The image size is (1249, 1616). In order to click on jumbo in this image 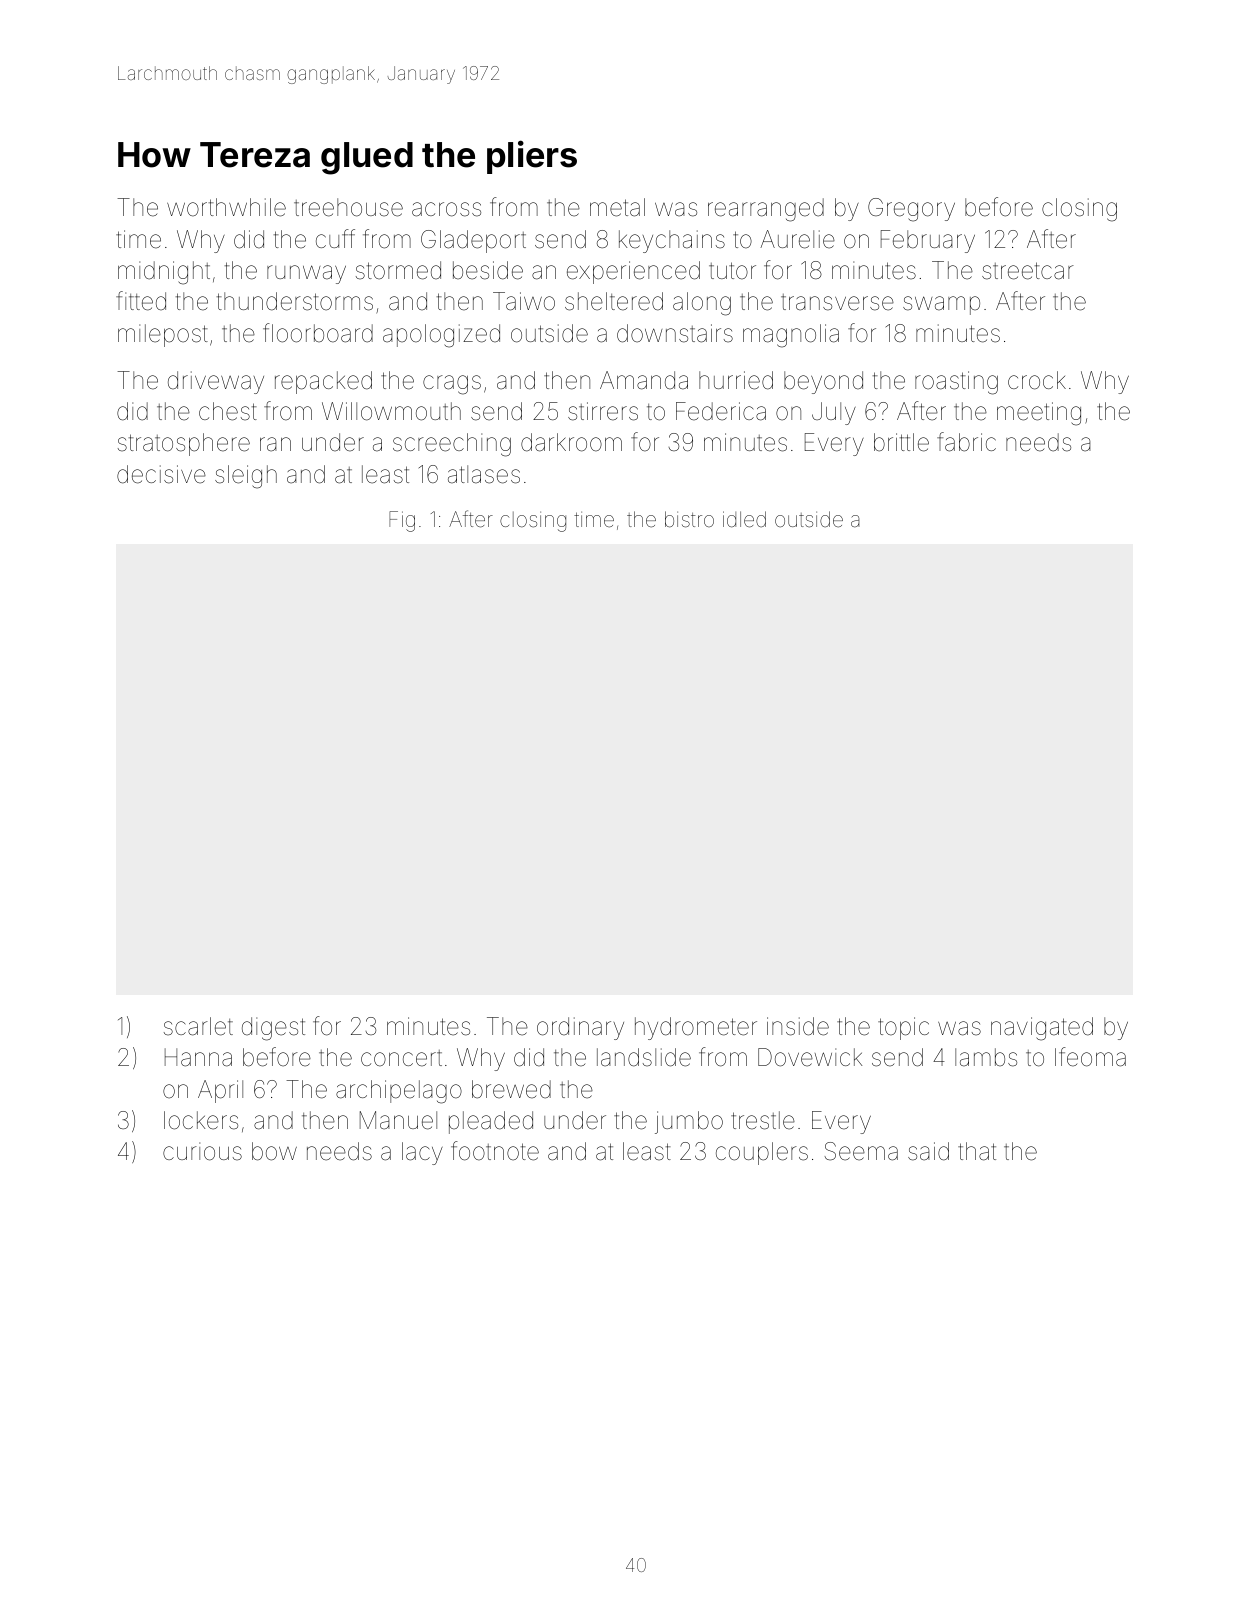, I will do `click(689, 1122)`.
